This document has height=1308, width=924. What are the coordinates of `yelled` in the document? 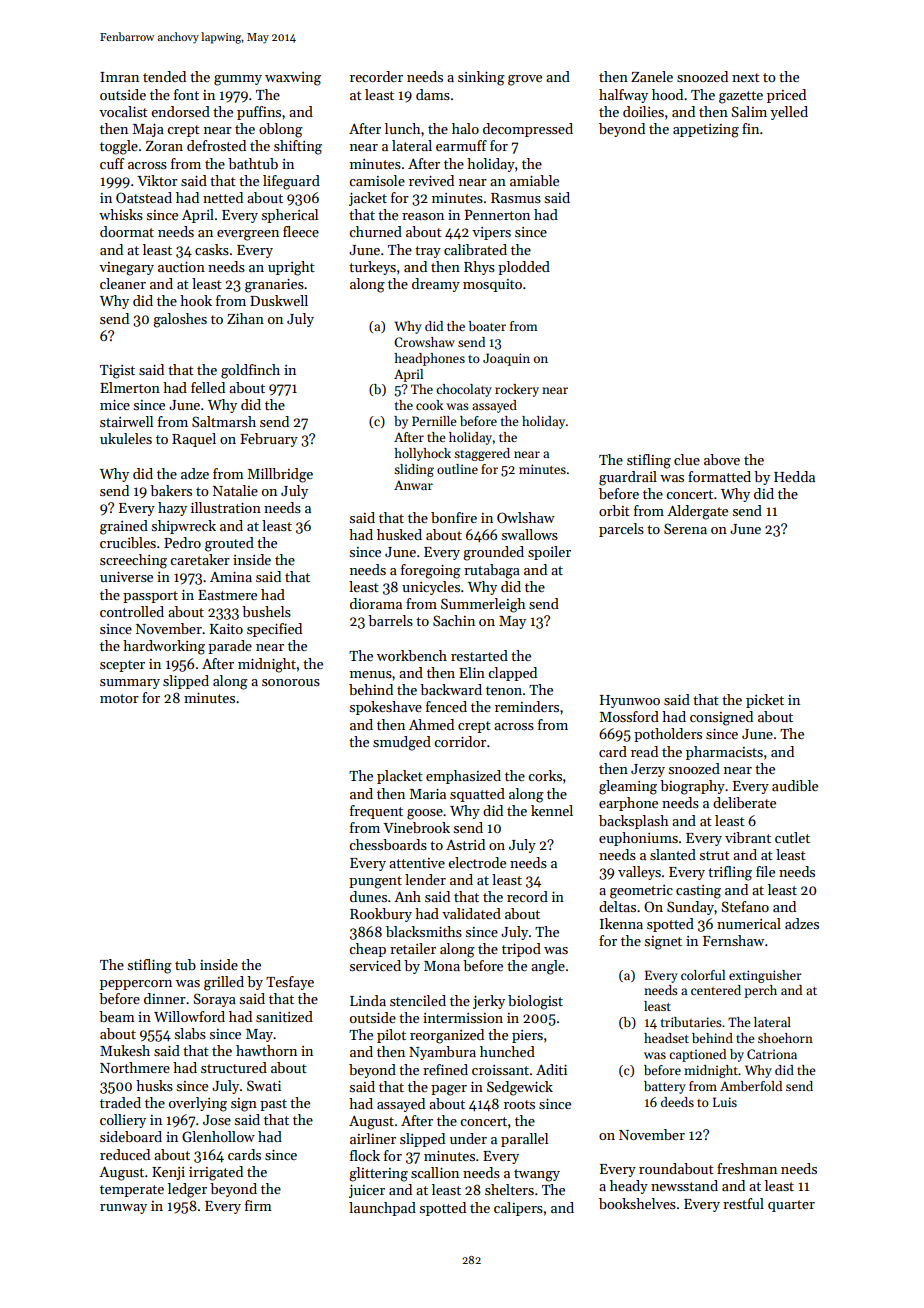 It's located at (789, 113).
